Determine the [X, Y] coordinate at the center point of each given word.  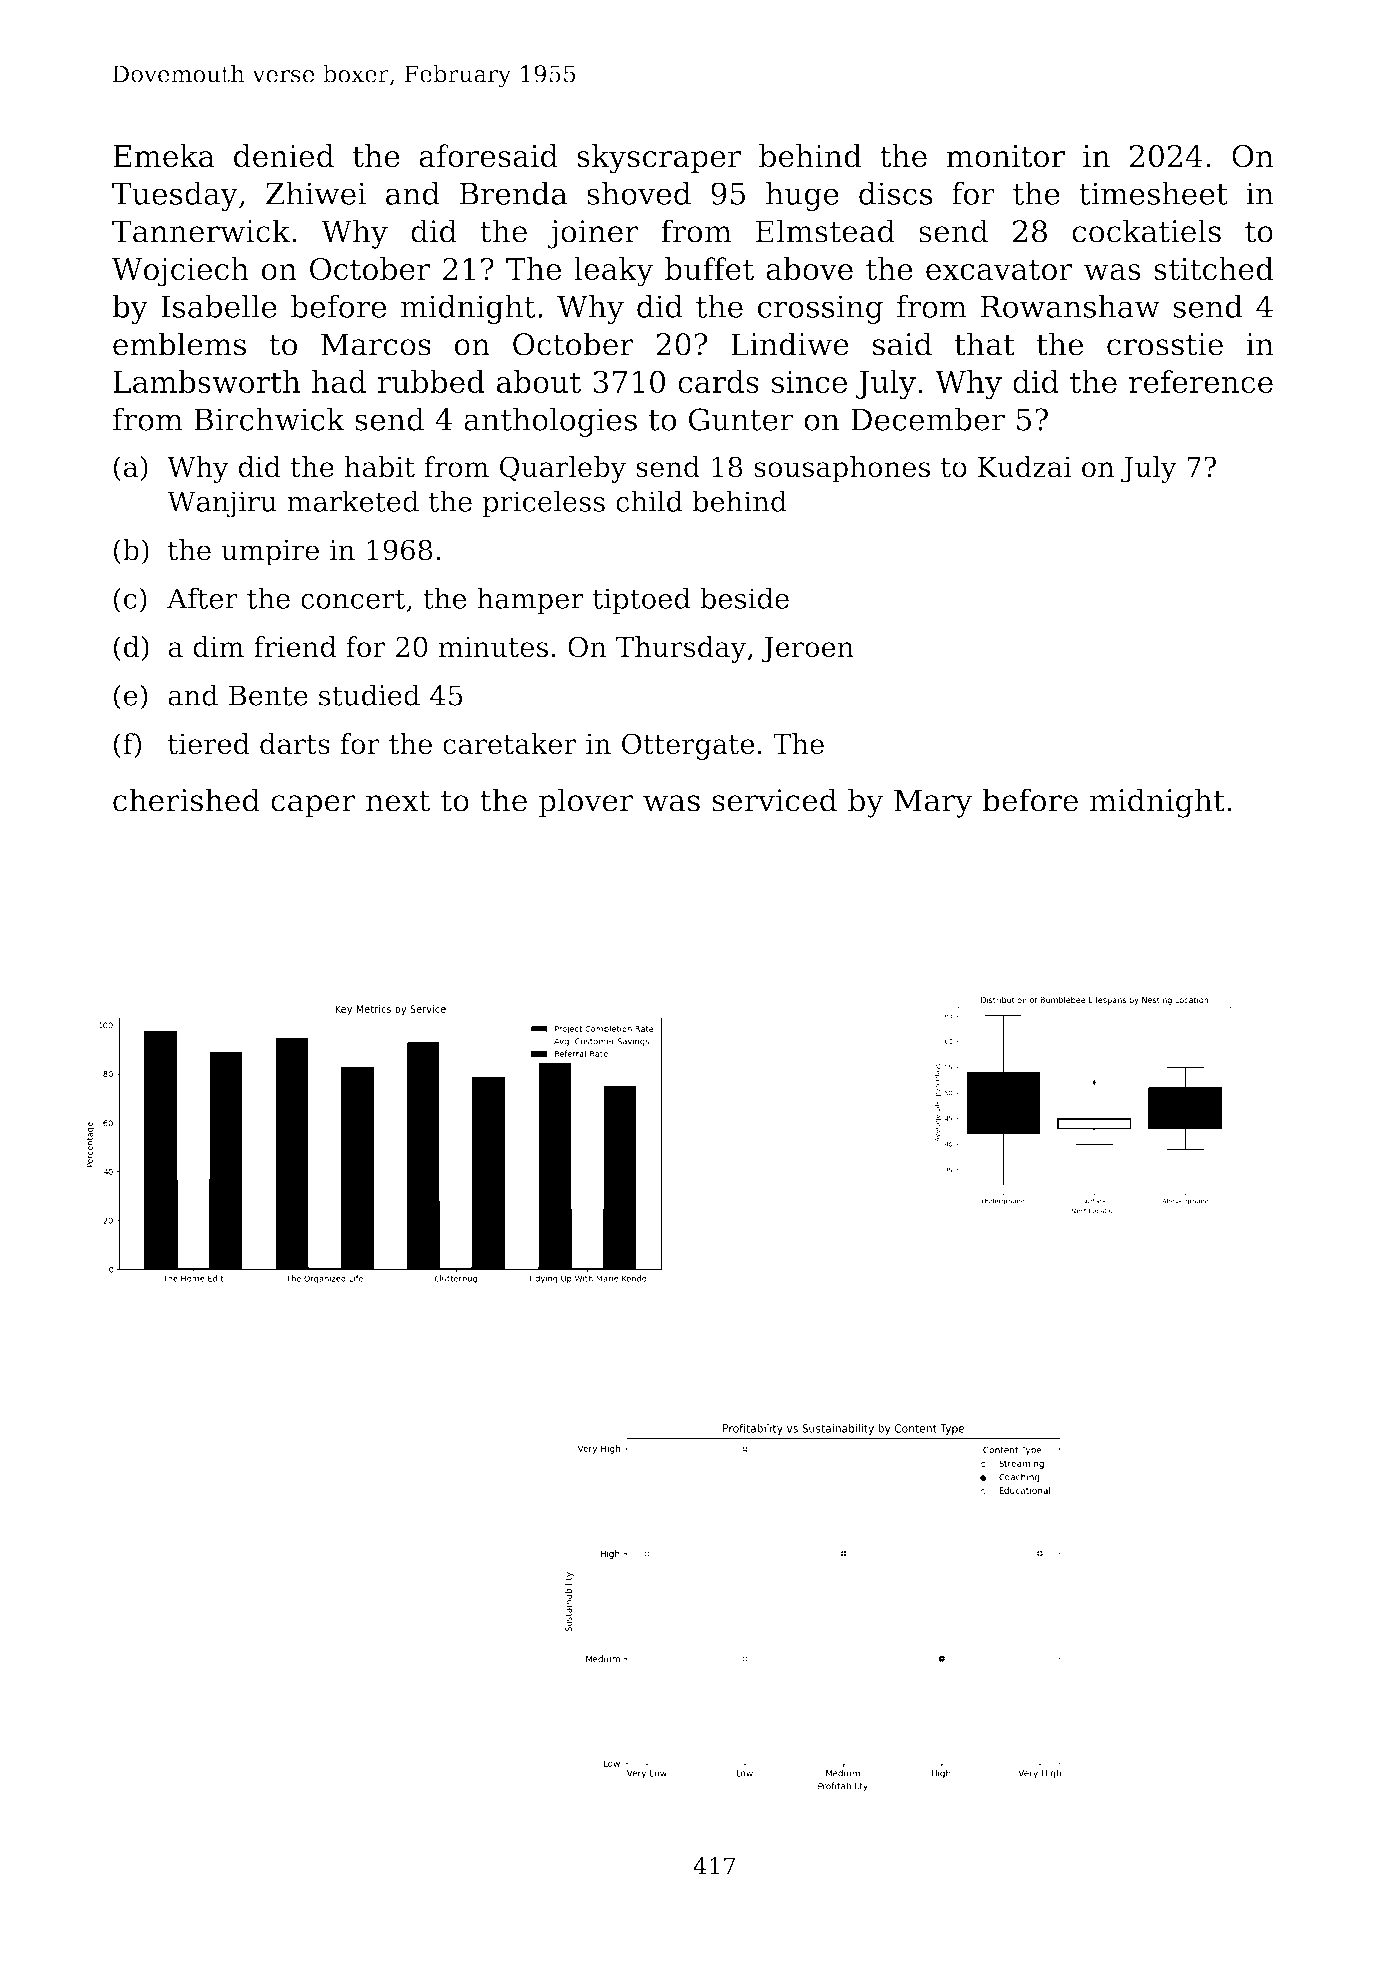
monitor [1005, 156]
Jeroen [807, 650]
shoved [639, 193]
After [202, 598]
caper [313, 806]
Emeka [164, 156]
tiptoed [641, 600]
